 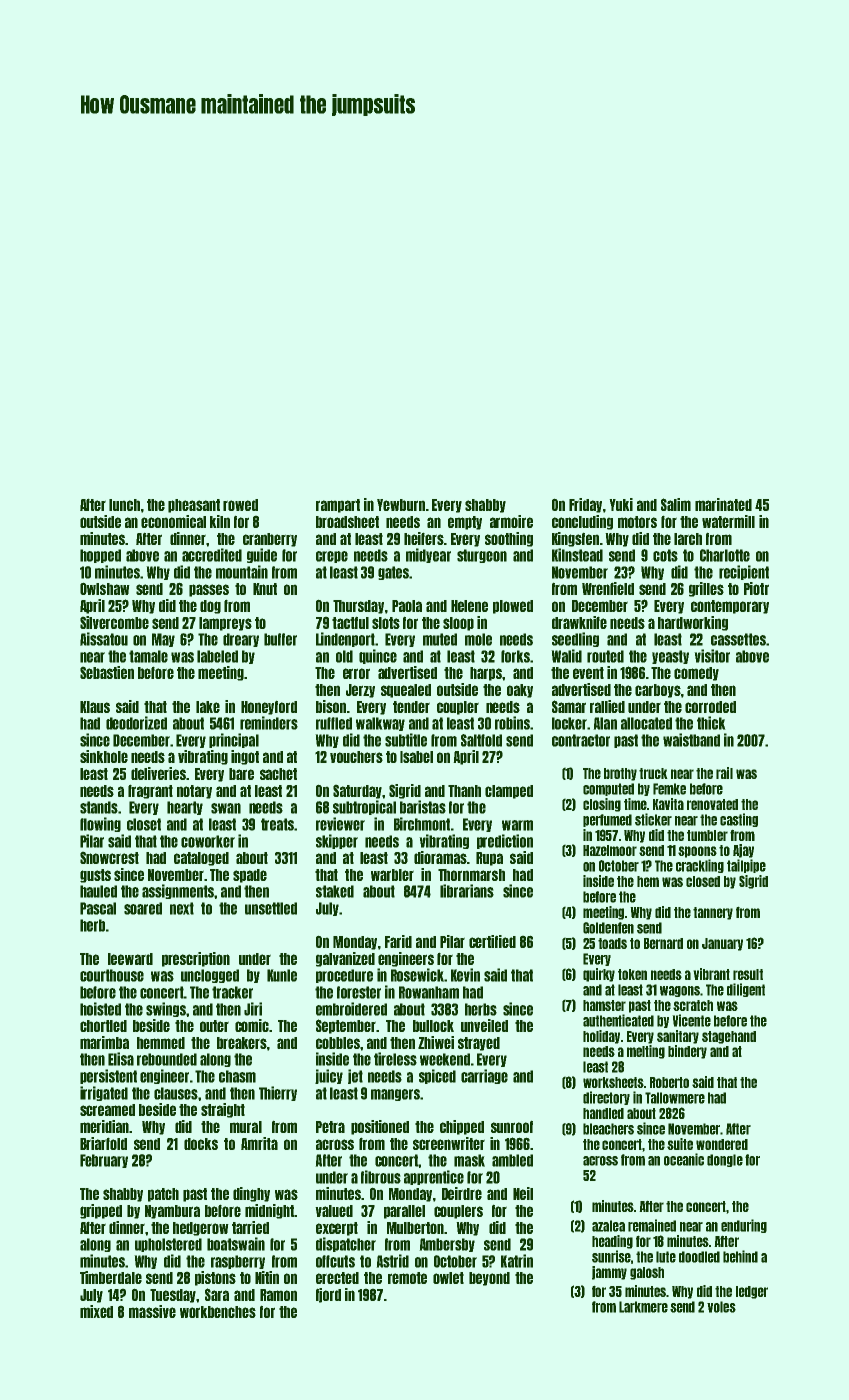 I want to click on workbenches, so click(x=218, y=1312).
